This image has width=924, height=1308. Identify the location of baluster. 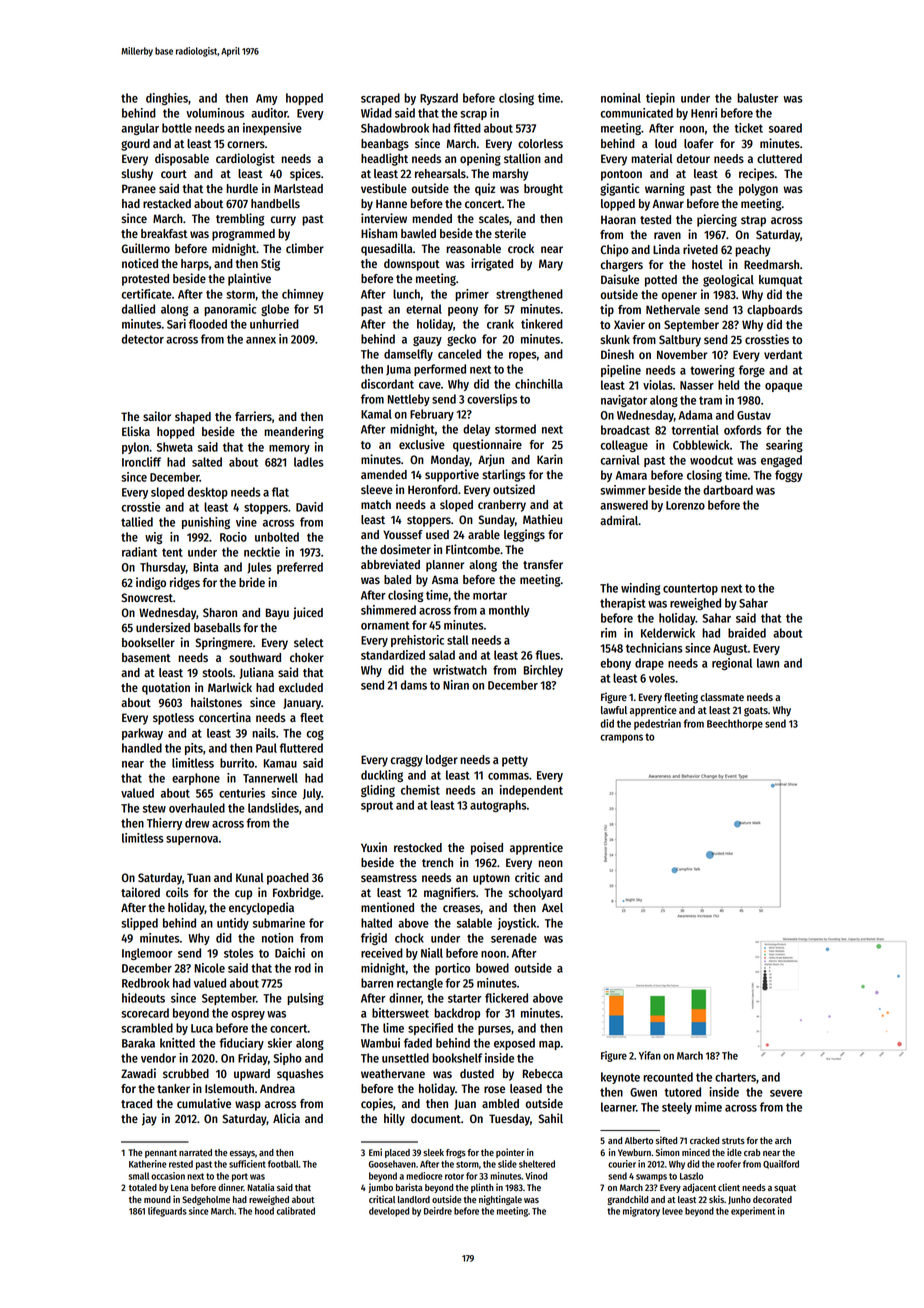
(757, 98).
